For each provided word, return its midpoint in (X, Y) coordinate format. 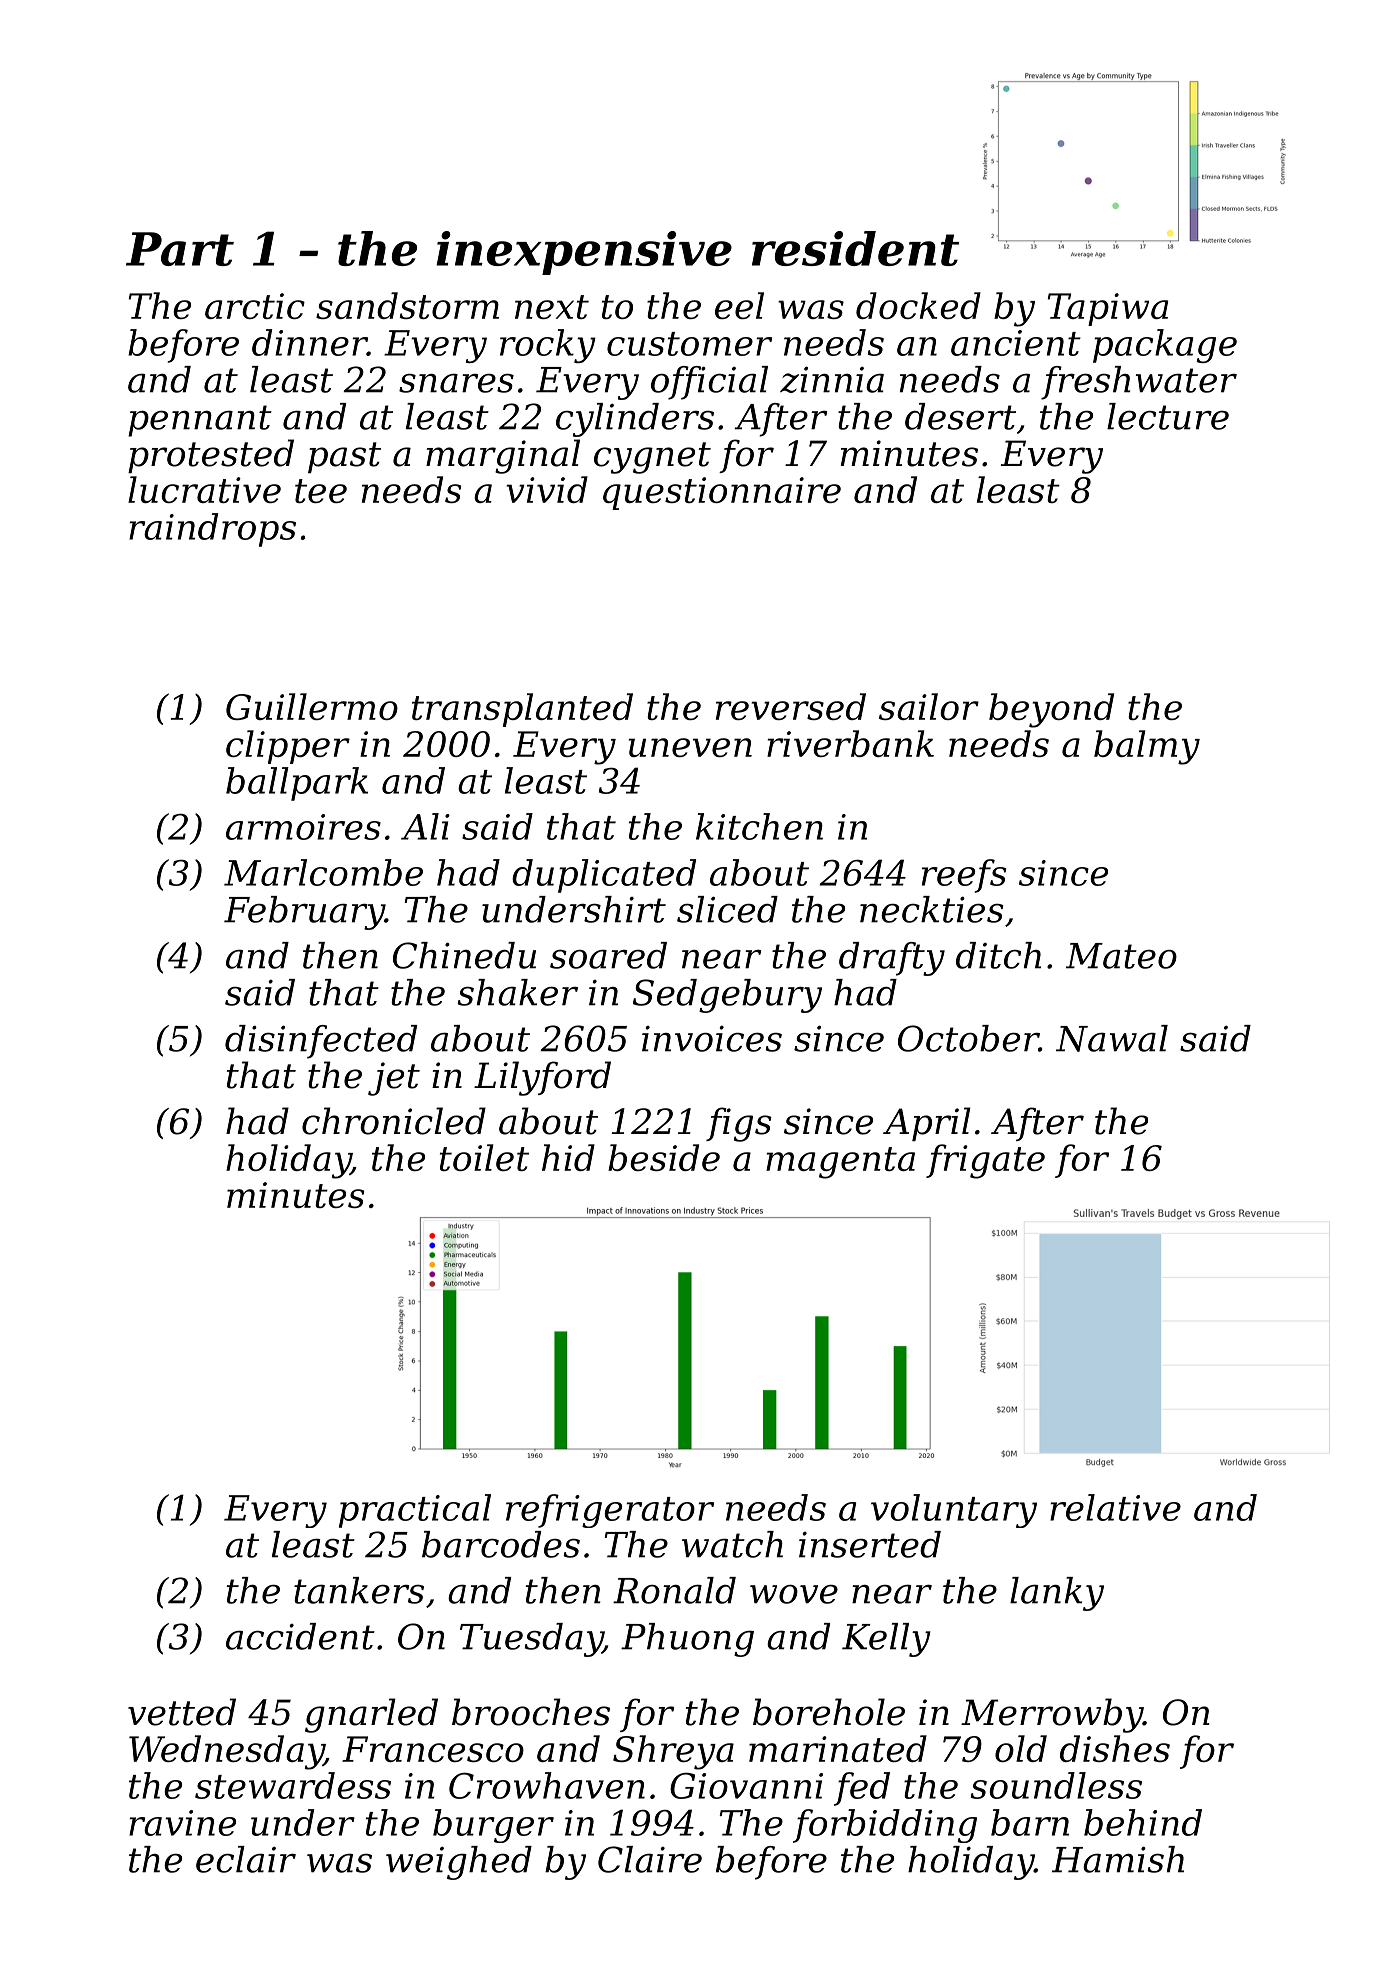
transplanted (522, 710)
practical (415, 1511)
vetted (182, 1712)
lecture (1168, 416)
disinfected (321, 1042)
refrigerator (610, 1511)
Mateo (1121, 956)
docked (918, 305)
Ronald (674, 1590)
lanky (1057, 1594)
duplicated (604, 876)
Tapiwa (1108, 309)
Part (180, 249)
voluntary (954, 1511)
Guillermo (312, 706)
